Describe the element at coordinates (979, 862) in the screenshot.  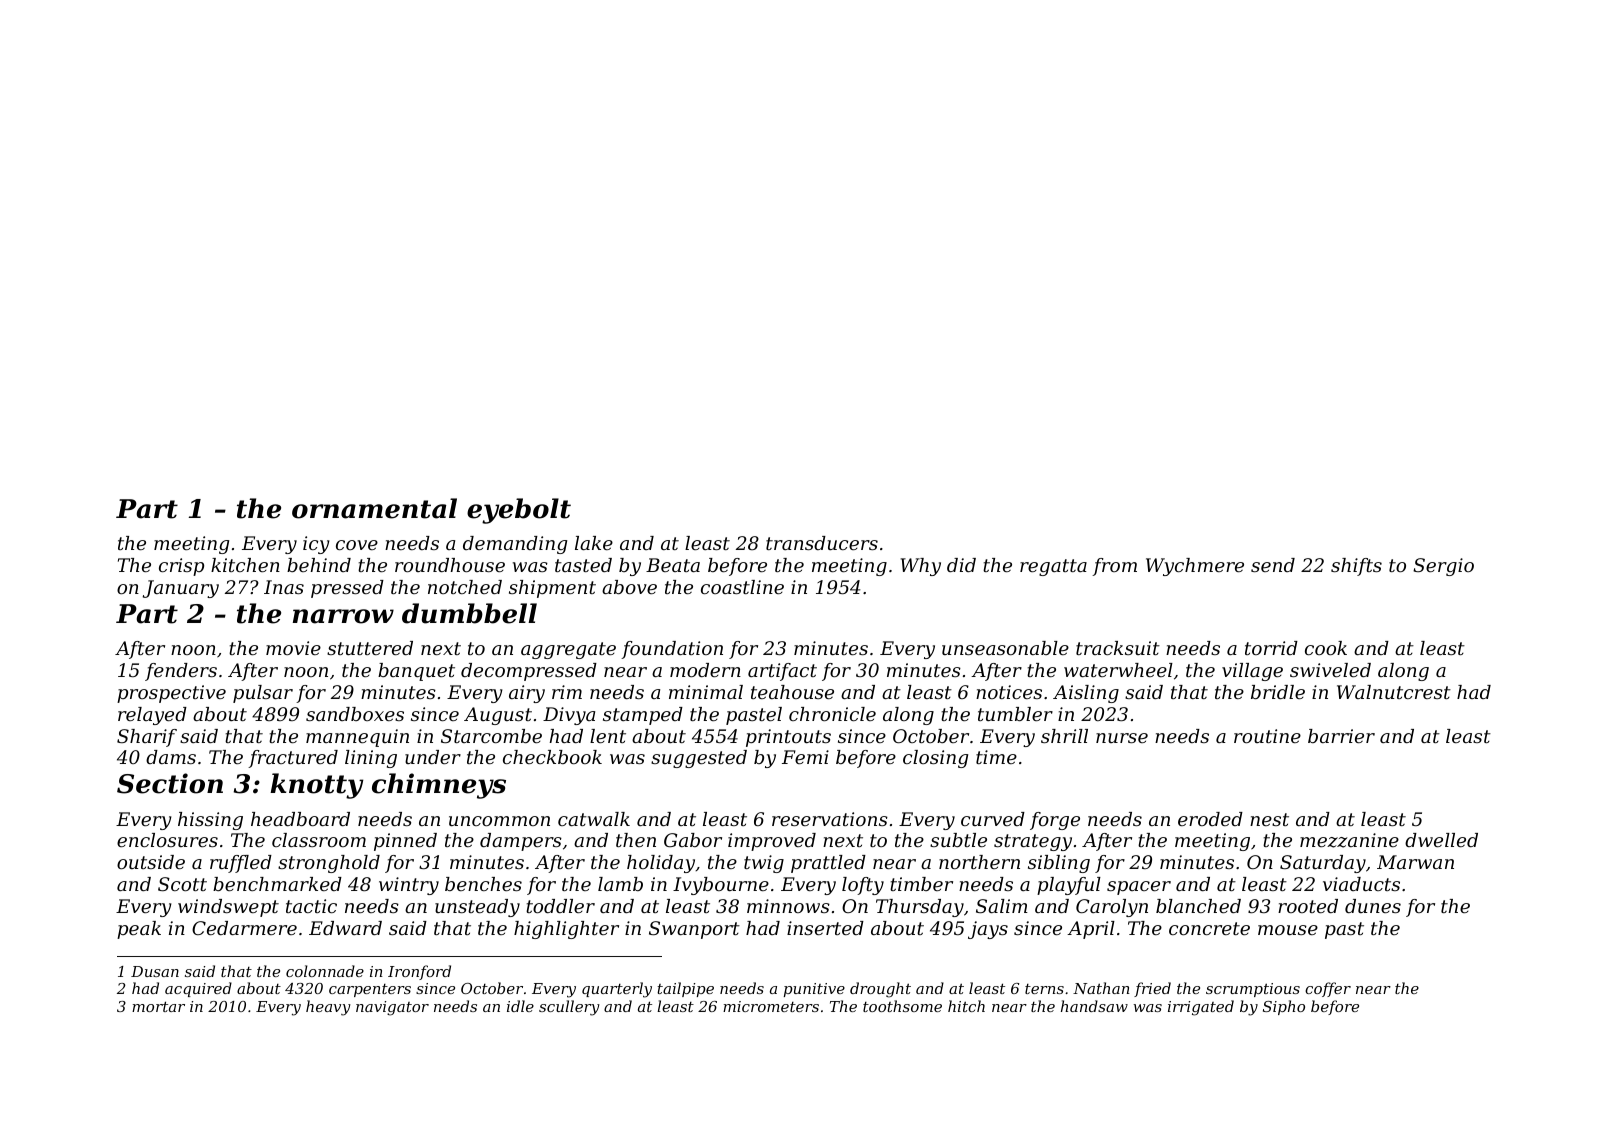
I see `northern` at that location.
